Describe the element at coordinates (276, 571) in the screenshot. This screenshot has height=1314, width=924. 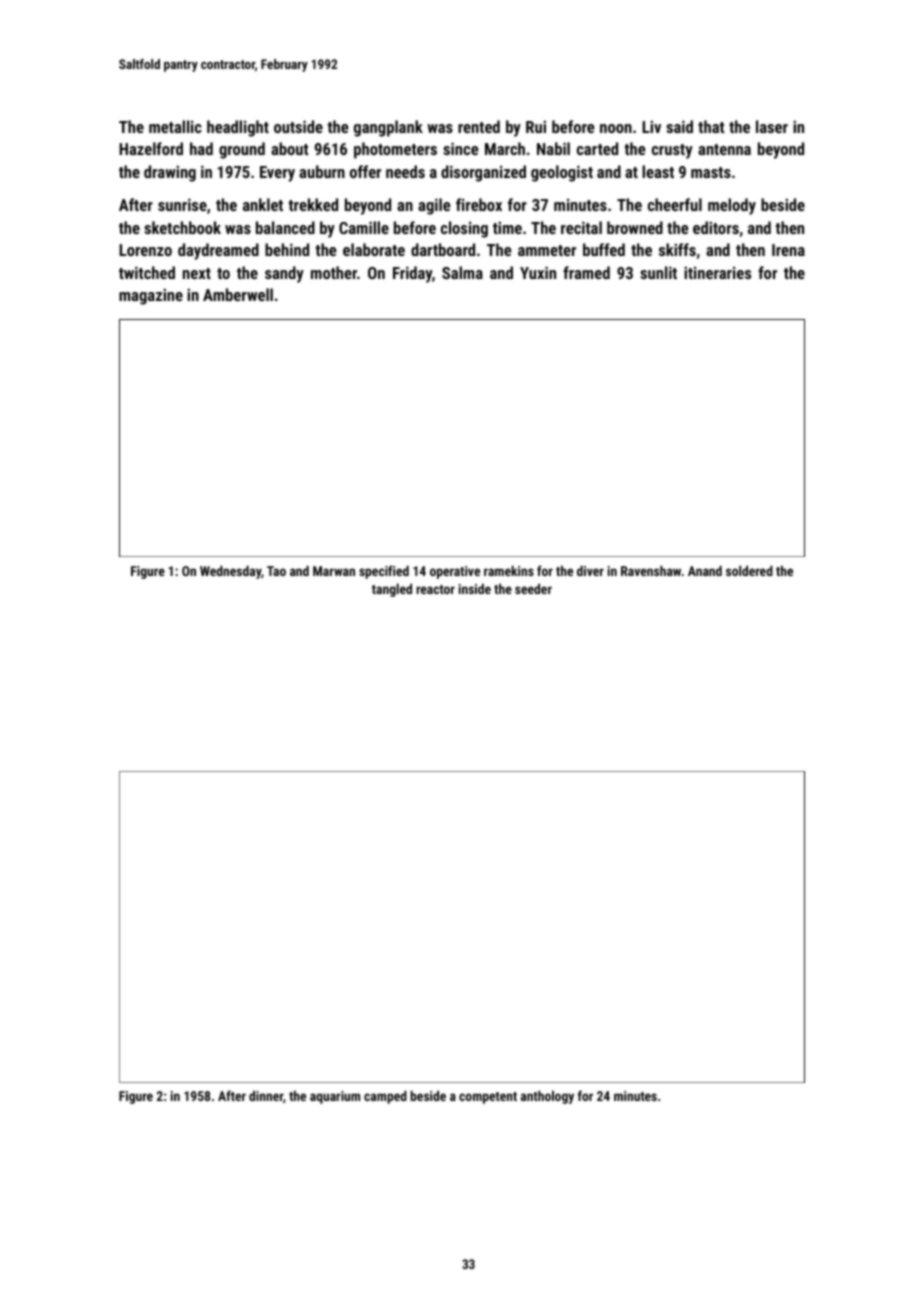
I see `Tao` at that location.
